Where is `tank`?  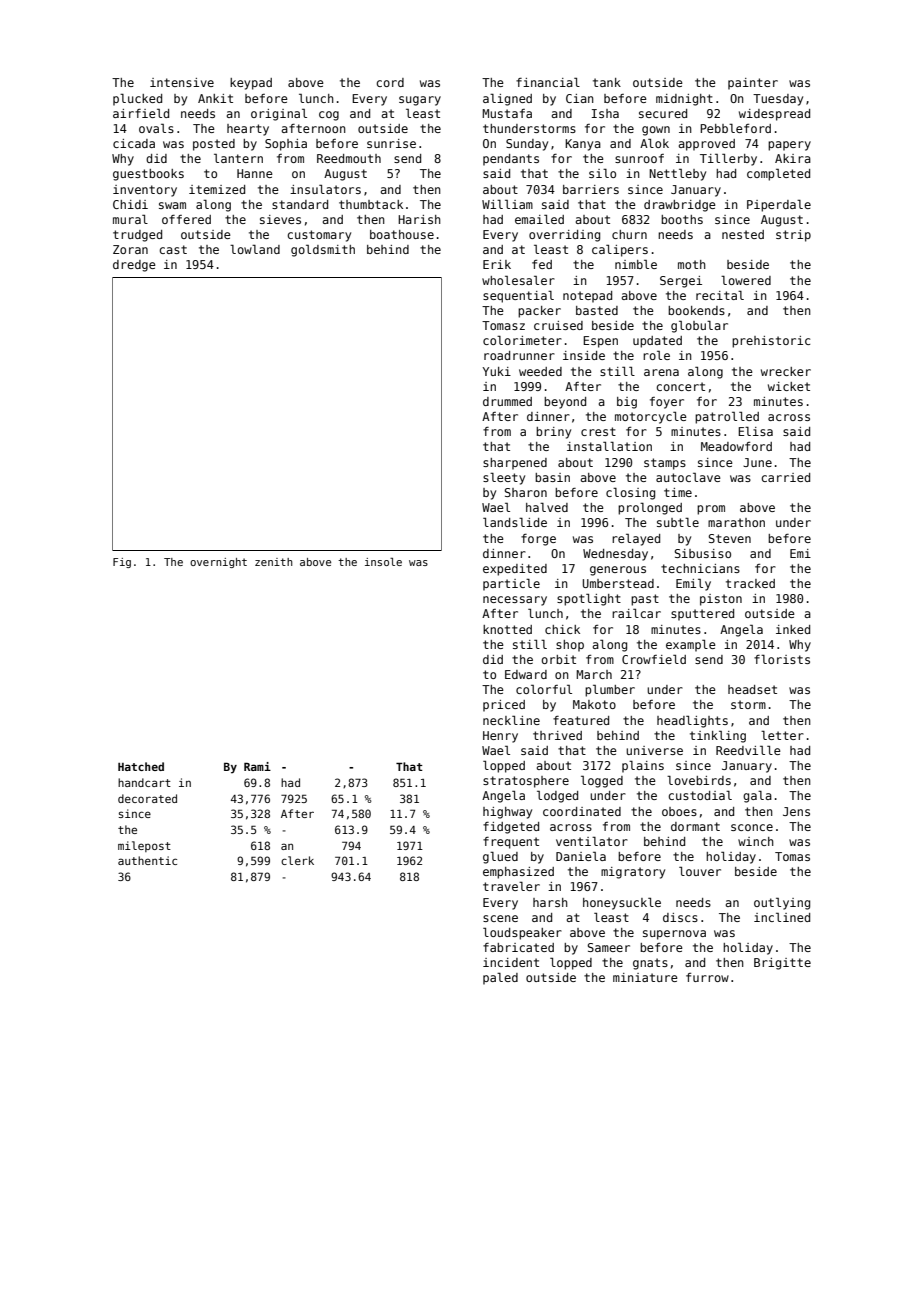
tank is located at coordinates (607, 82).
